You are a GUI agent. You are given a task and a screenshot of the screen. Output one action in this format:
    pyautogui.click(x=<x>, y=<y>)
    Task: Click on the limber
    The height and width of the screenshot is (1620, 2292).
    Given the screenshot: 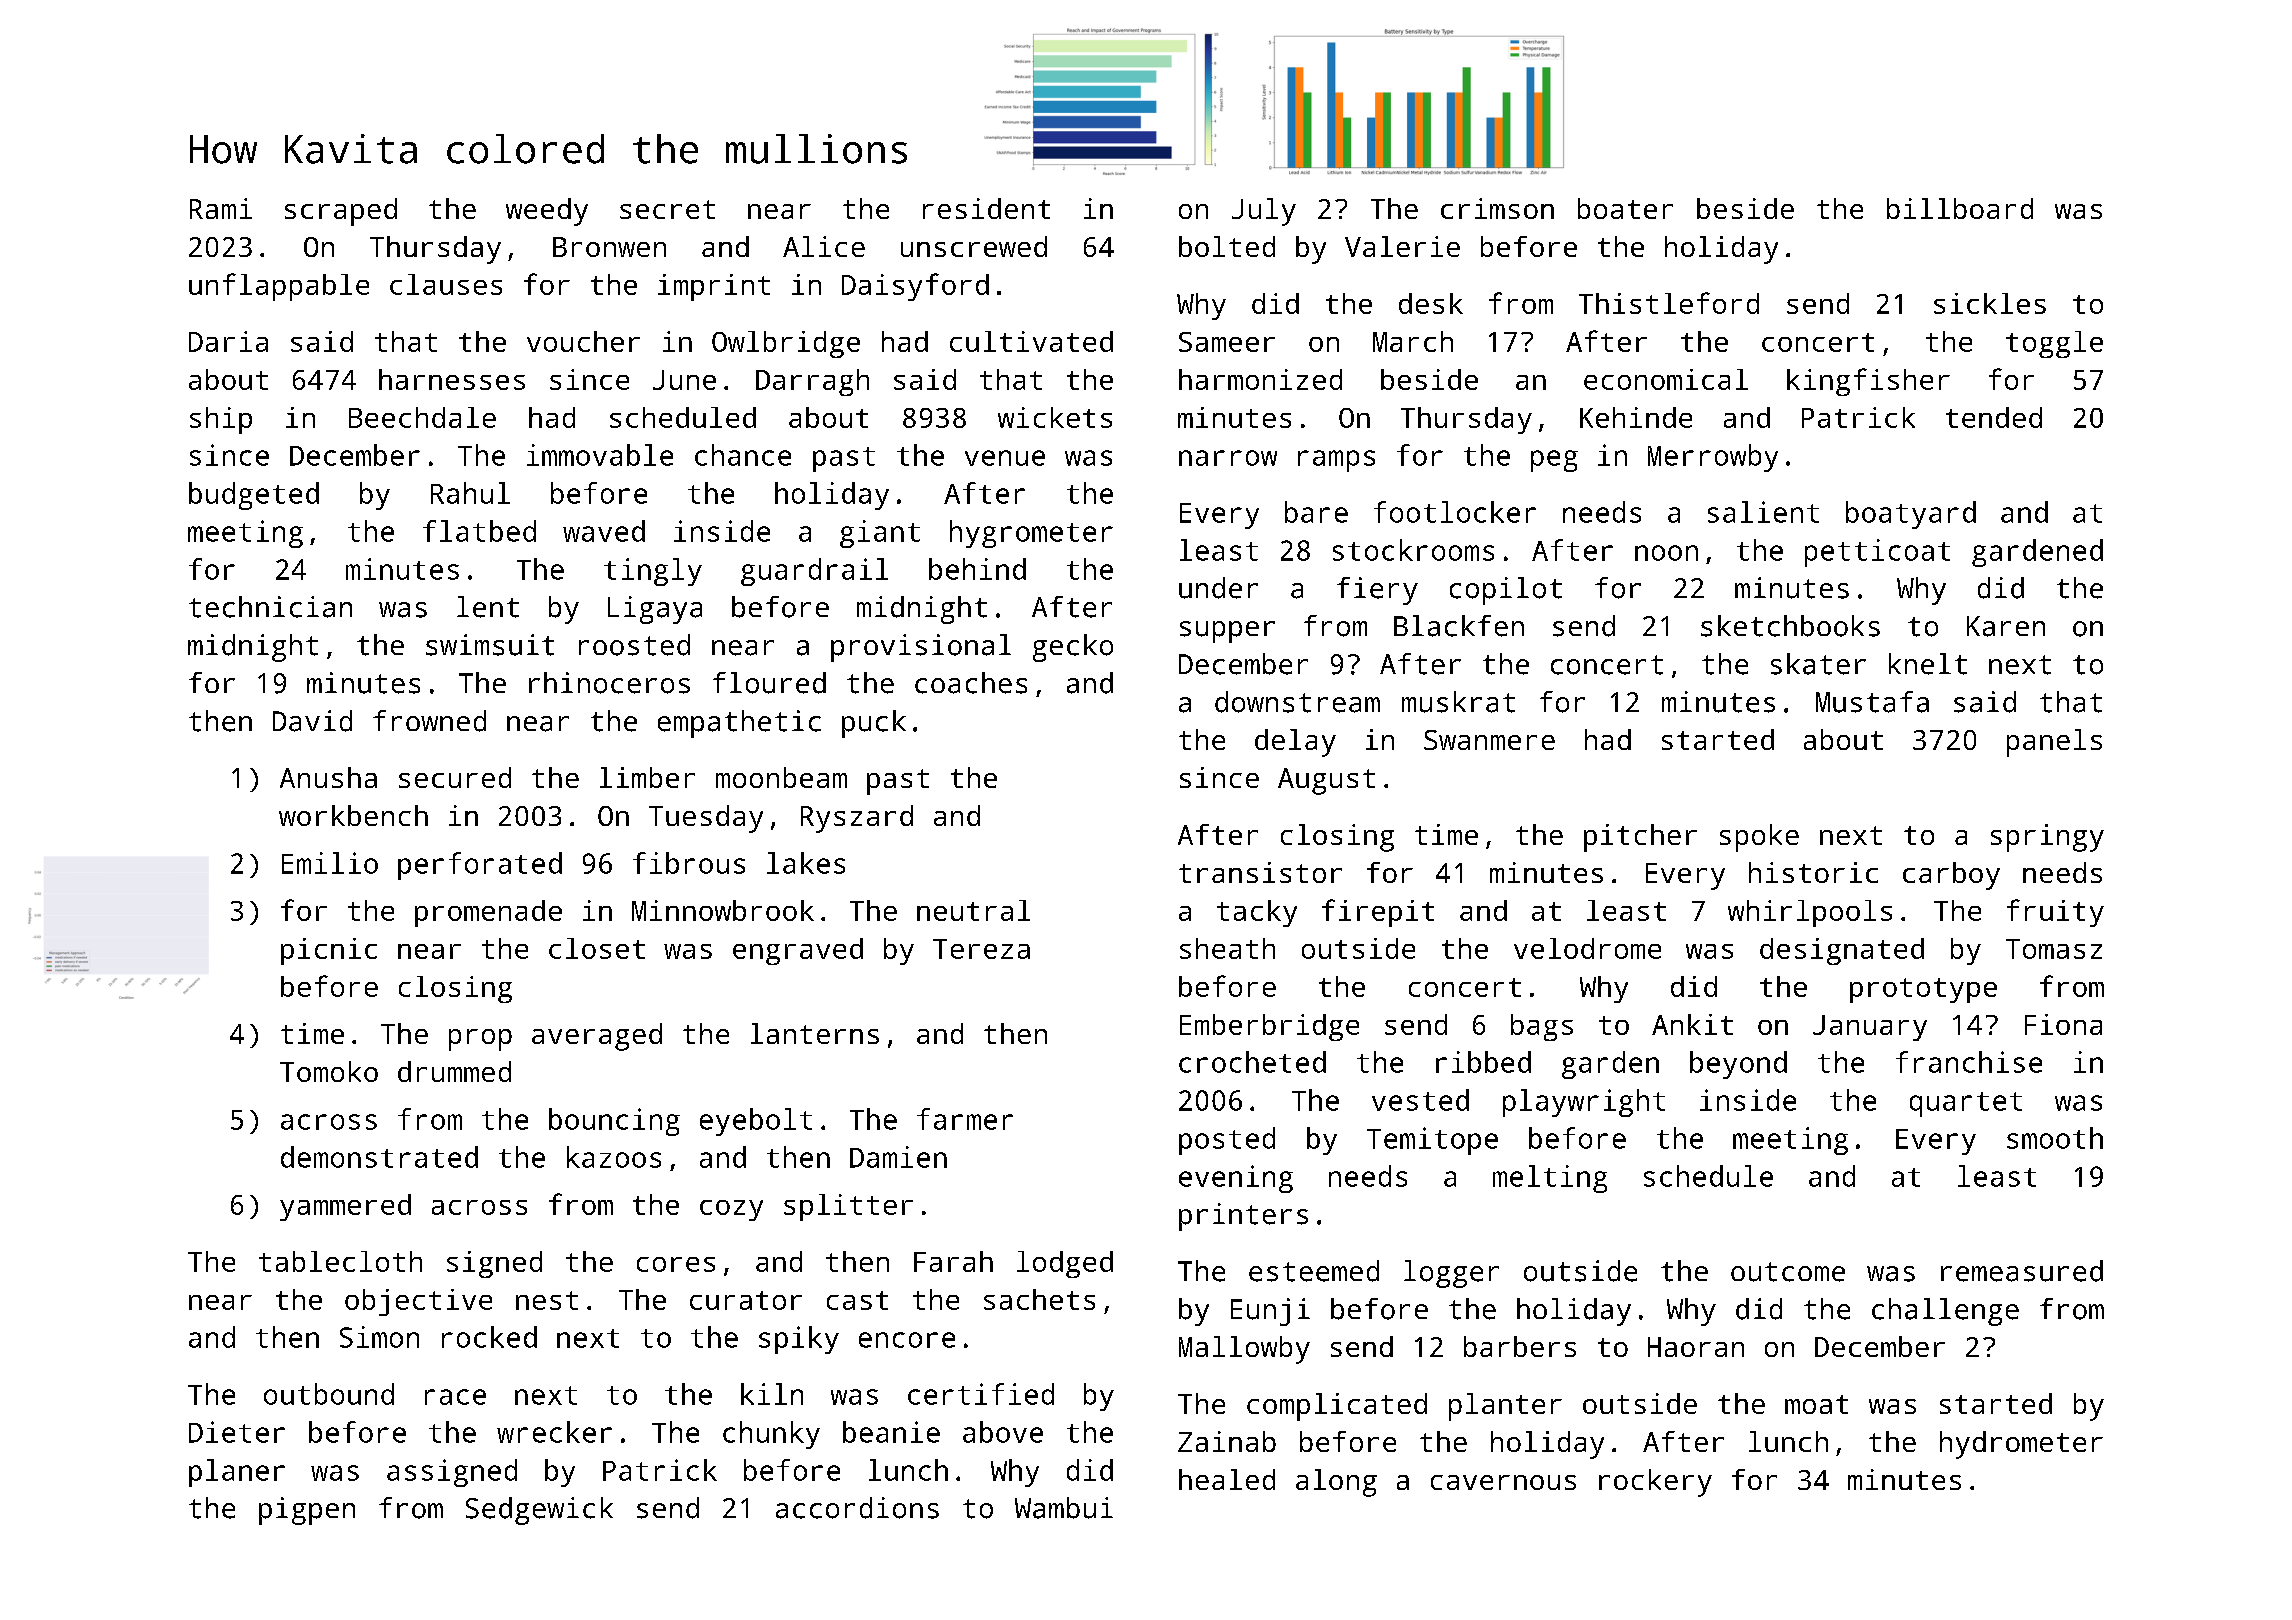 What is the action you would take?
    pyautogui.click(x=647, y=777)
